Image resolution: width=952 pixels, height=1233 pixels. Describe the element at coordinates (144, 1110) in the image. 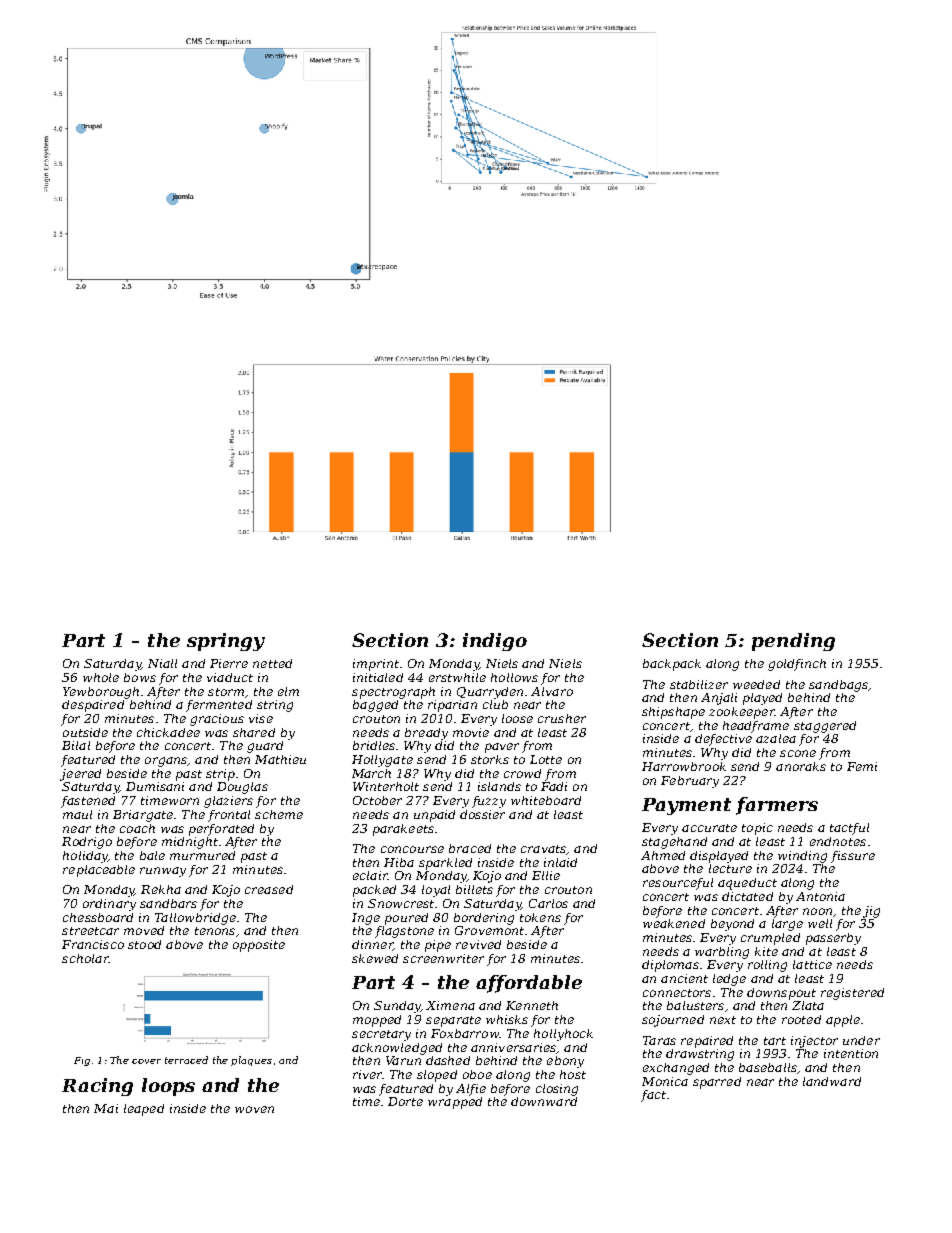

I see `leaped` at that location.
